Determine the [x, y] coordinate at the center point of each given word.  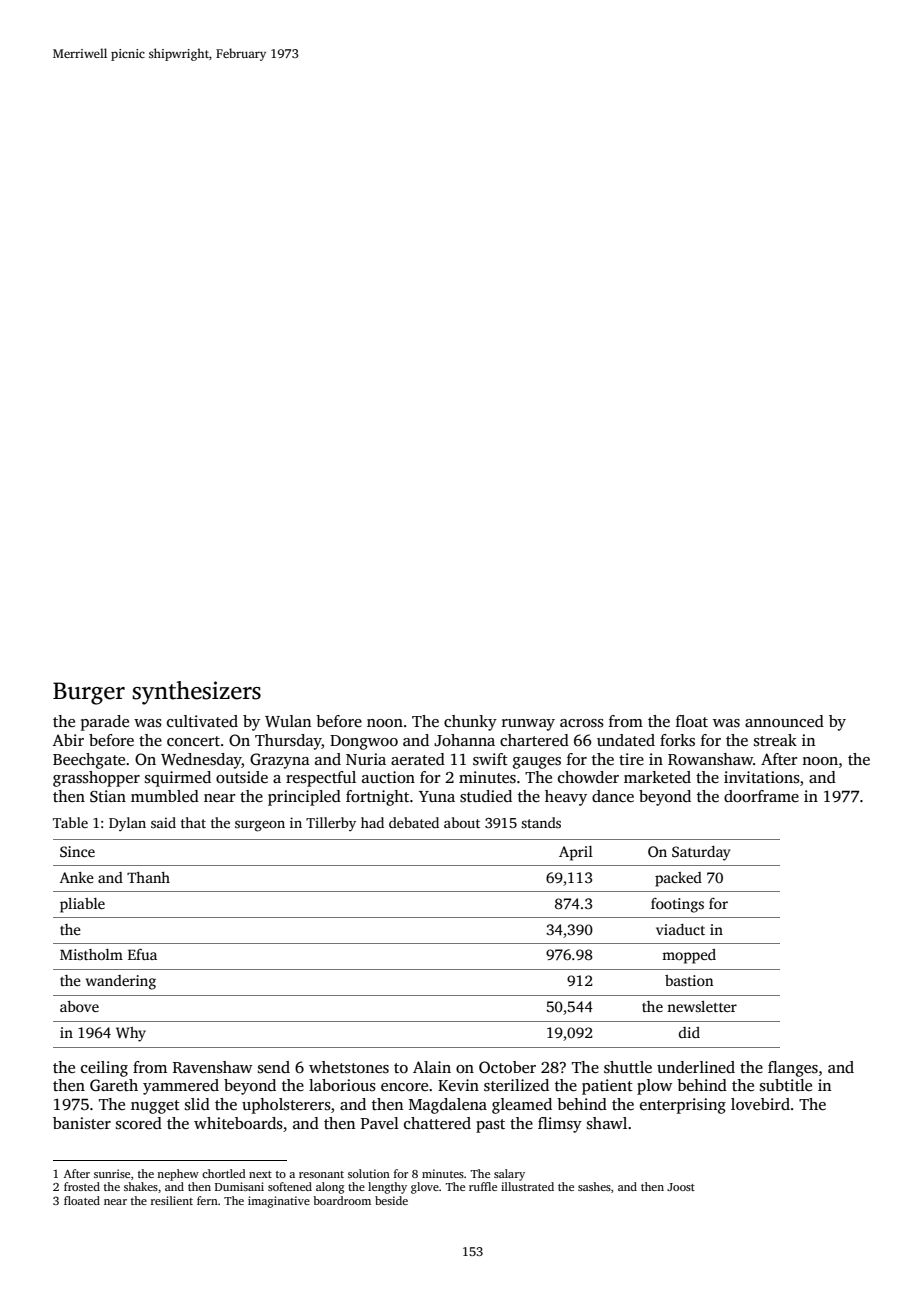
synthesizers [196, 693]
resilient [172, 1200]
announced [784, 721]
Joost [681, 1187]
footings [677, 905]
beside [391, 1200]
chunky [470, 723]
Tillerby [331, 824]
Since [77, 851]
